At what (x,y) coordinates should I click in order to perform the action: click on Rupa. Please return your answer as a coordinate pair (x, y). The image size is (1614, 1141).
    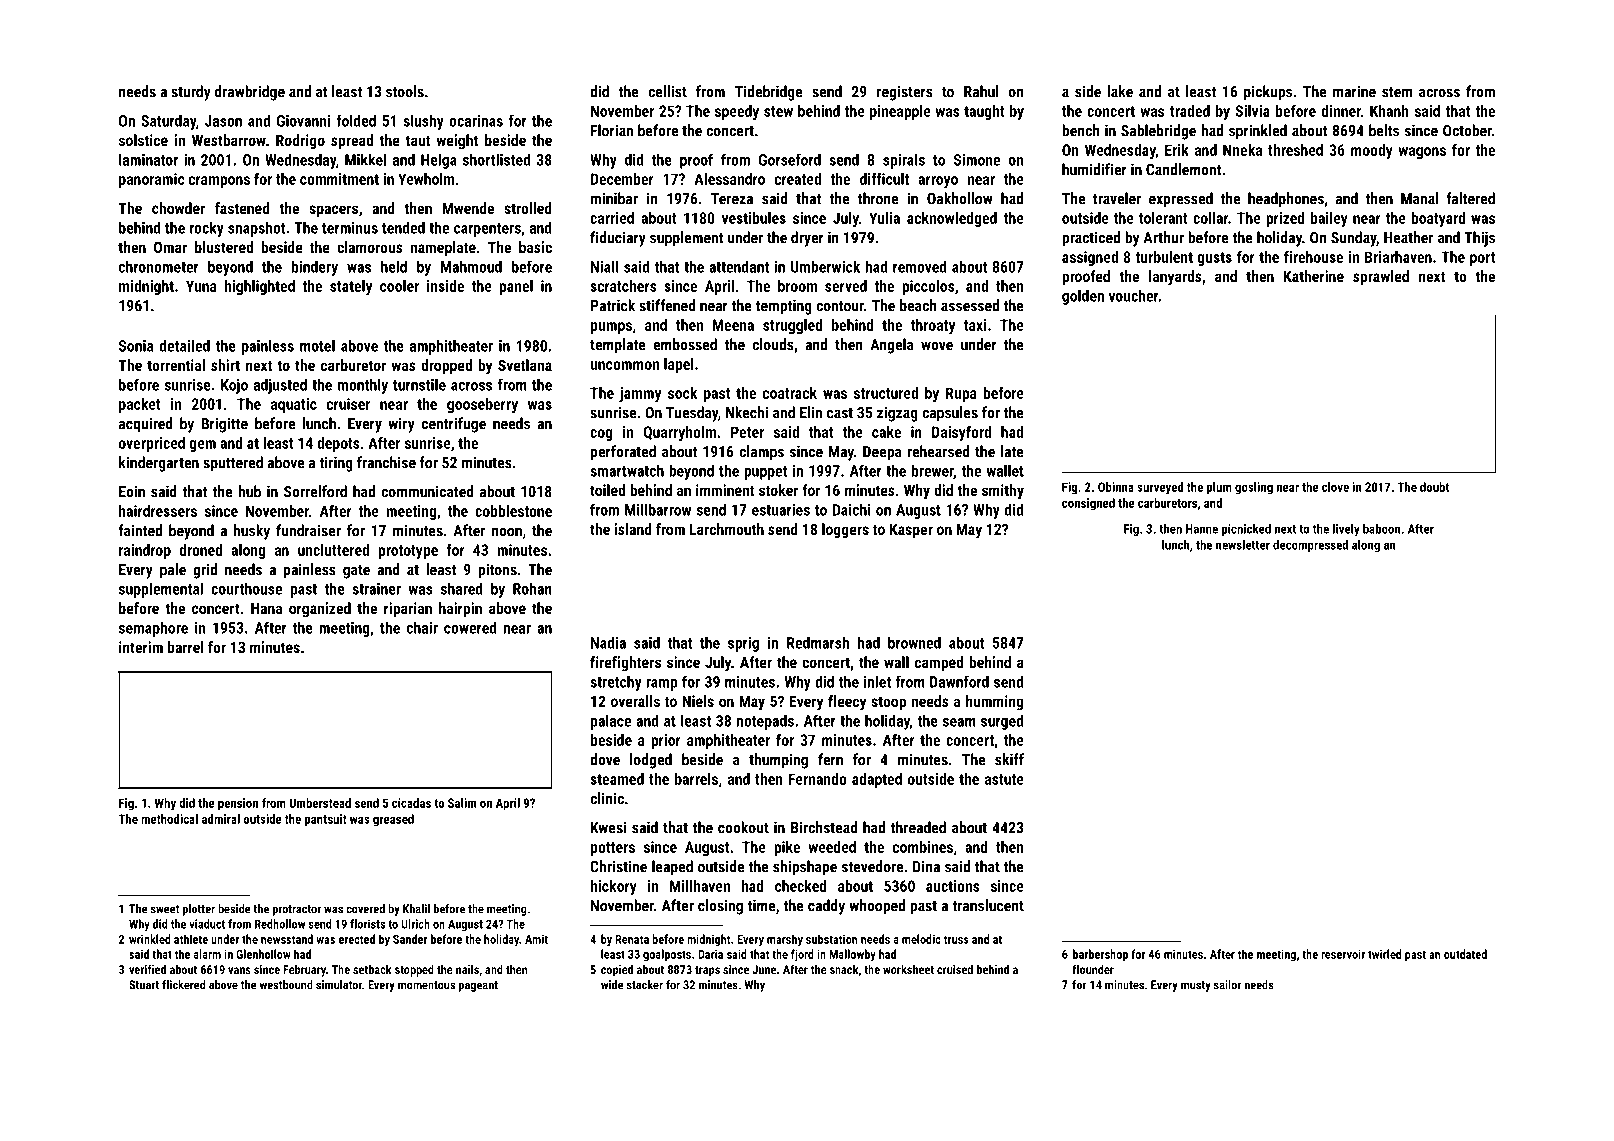
    Looking at the image, I should click on (961, 394).
